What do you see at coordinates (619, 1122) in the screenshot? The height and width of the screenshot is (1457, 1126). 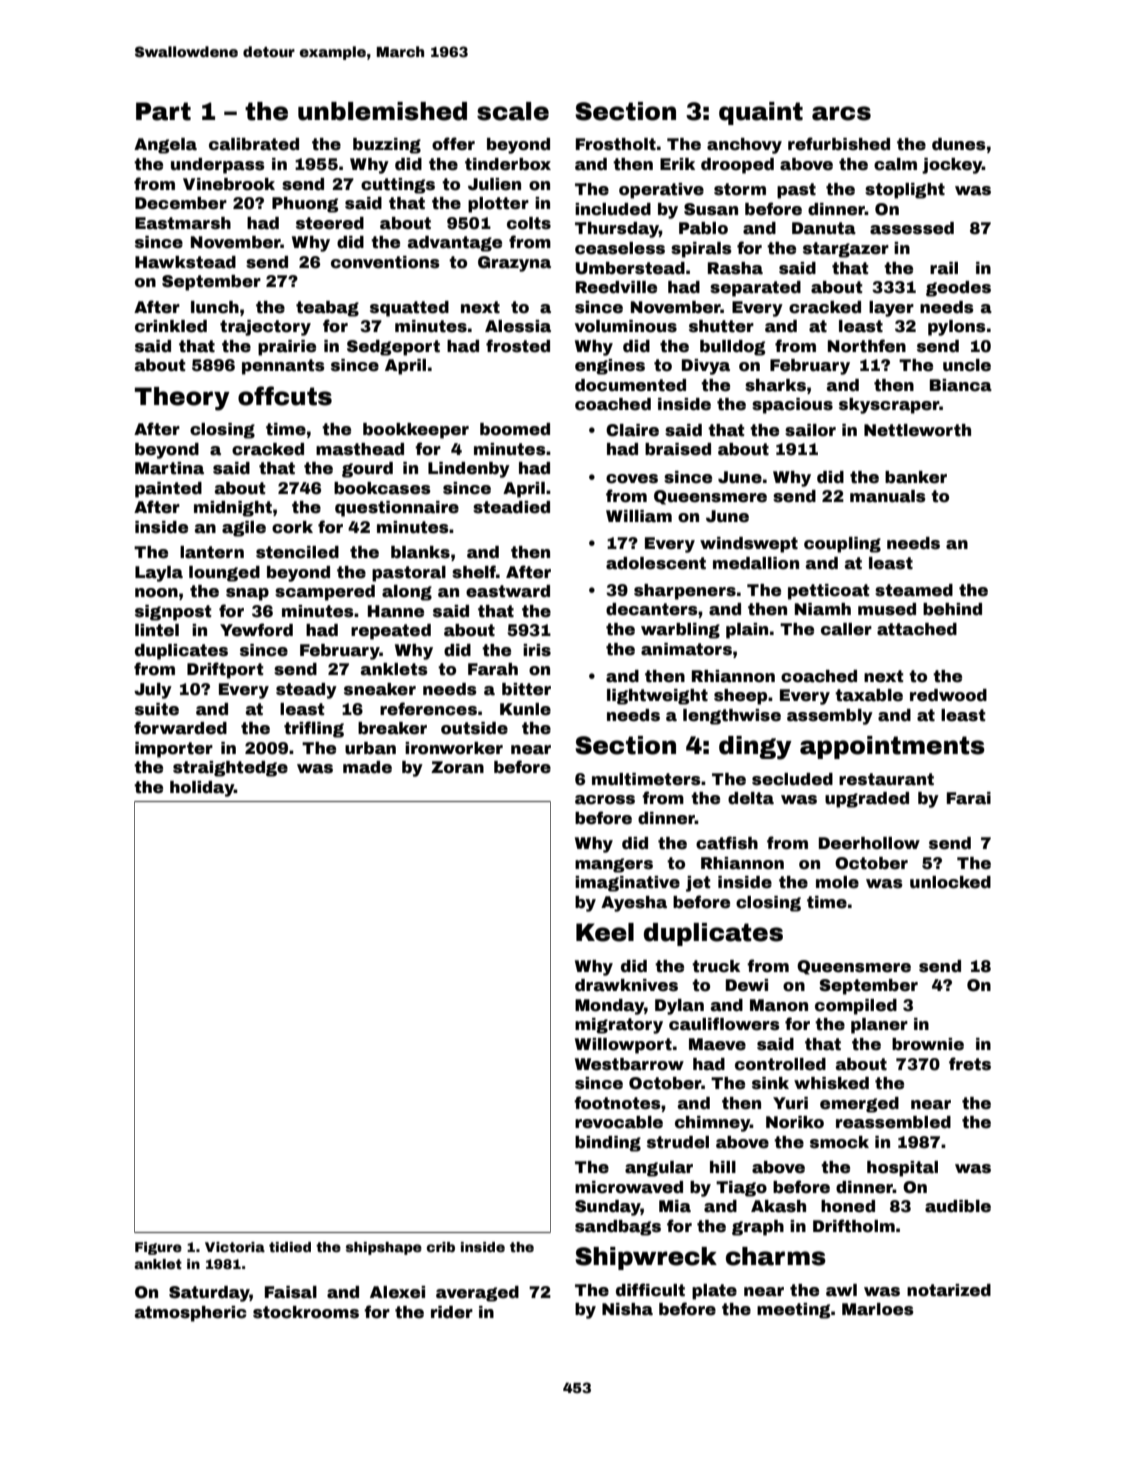 I see `revocable` at bounding box center [619, 1122].
